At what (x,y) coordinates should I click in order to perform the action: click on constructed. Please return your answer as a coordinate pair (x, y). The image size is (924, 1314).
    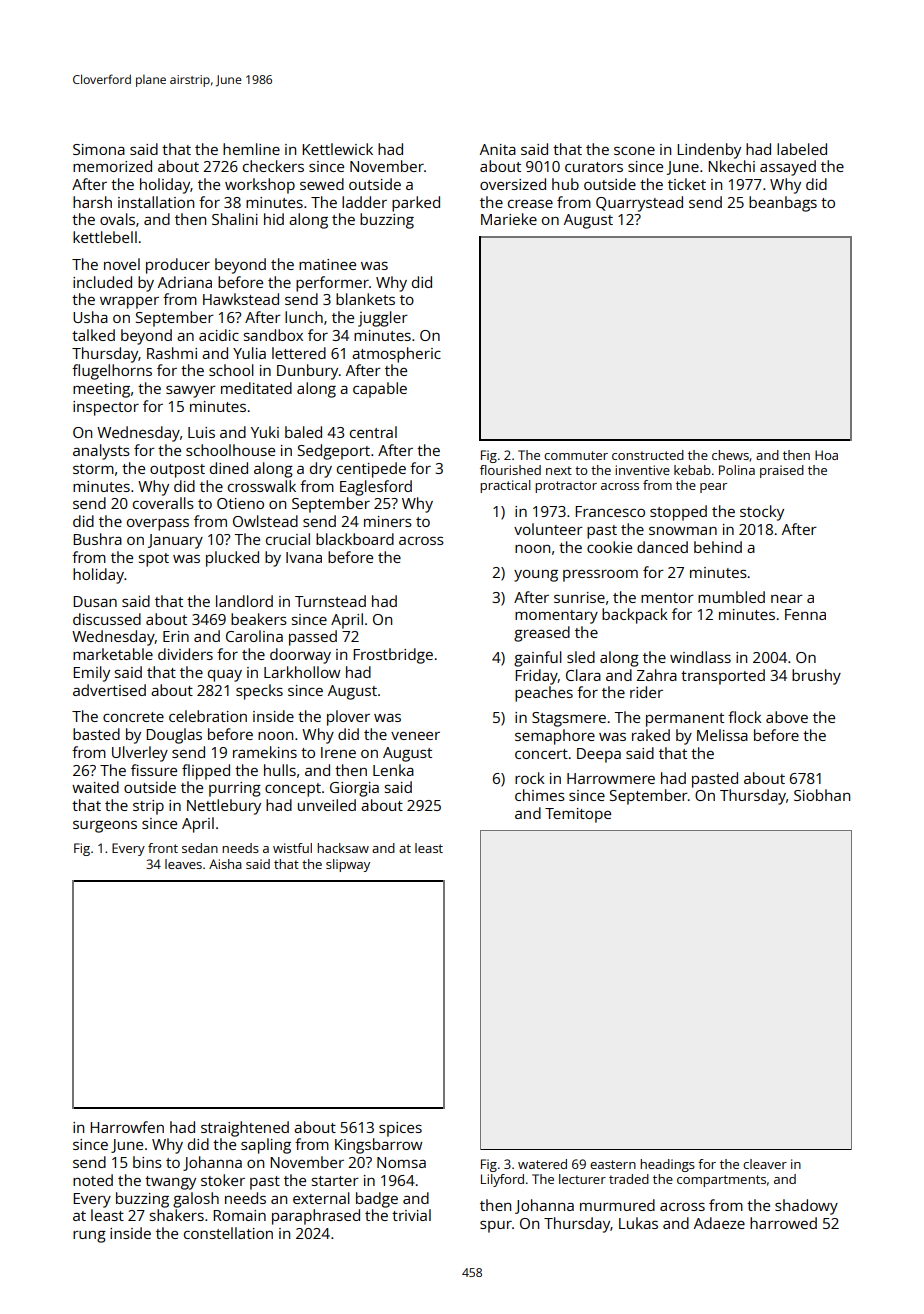
    Looking at the image, I should click on (648, 455).
